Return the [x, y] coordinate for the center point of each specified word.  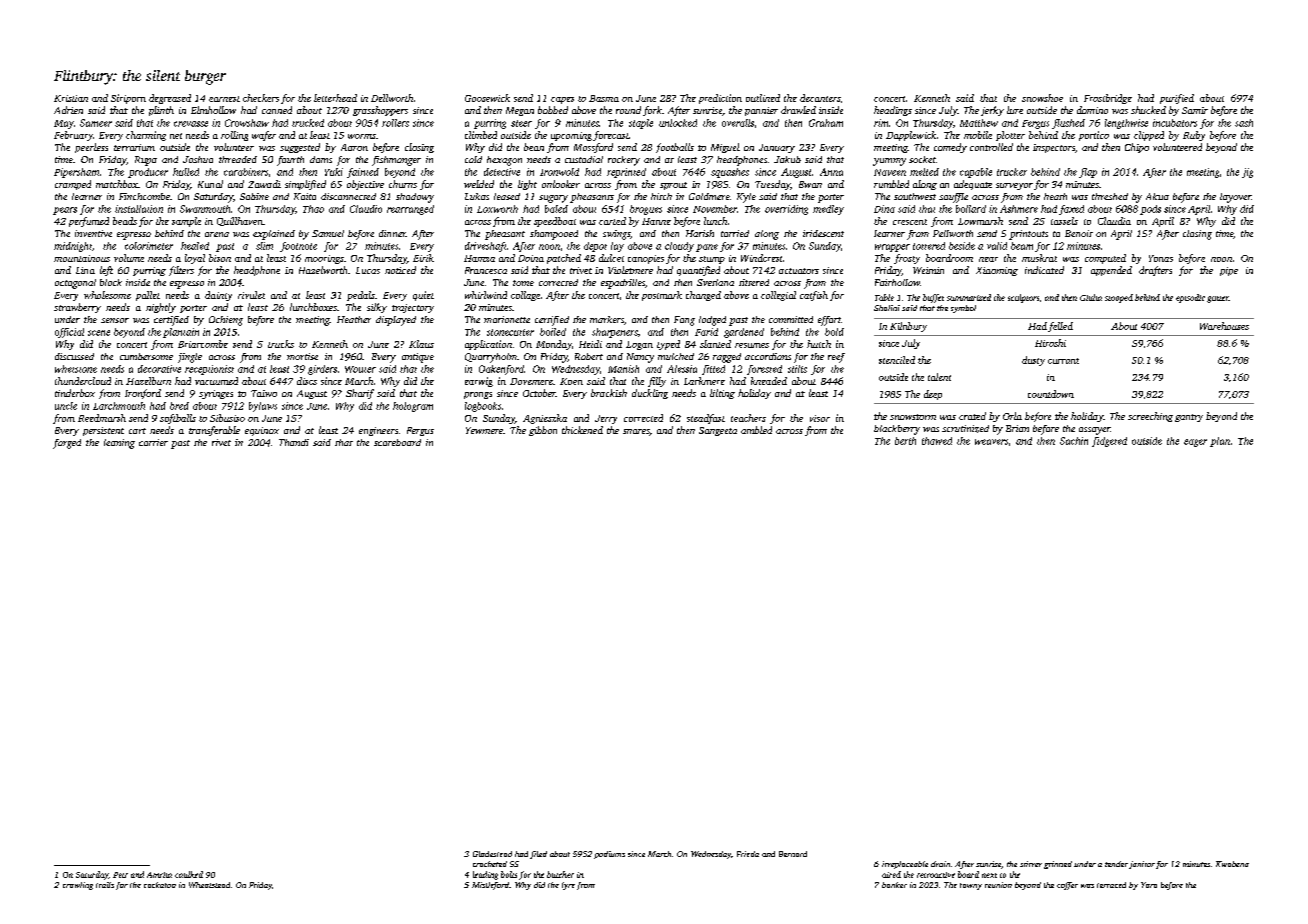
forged [67, 444]
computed [1105, 259]
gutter [1218, 299]
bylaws [263, 407]
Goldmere [709, 196]
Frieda [748, 854]
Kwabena [1232, 864]
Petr [120, 875]
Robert [589, 356]
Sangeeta [718, 431]
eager [1195, 443]
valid [997, 246]
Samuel [328, 233]
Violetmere [630, 270]
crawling [78, 886]
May [64, 124]
